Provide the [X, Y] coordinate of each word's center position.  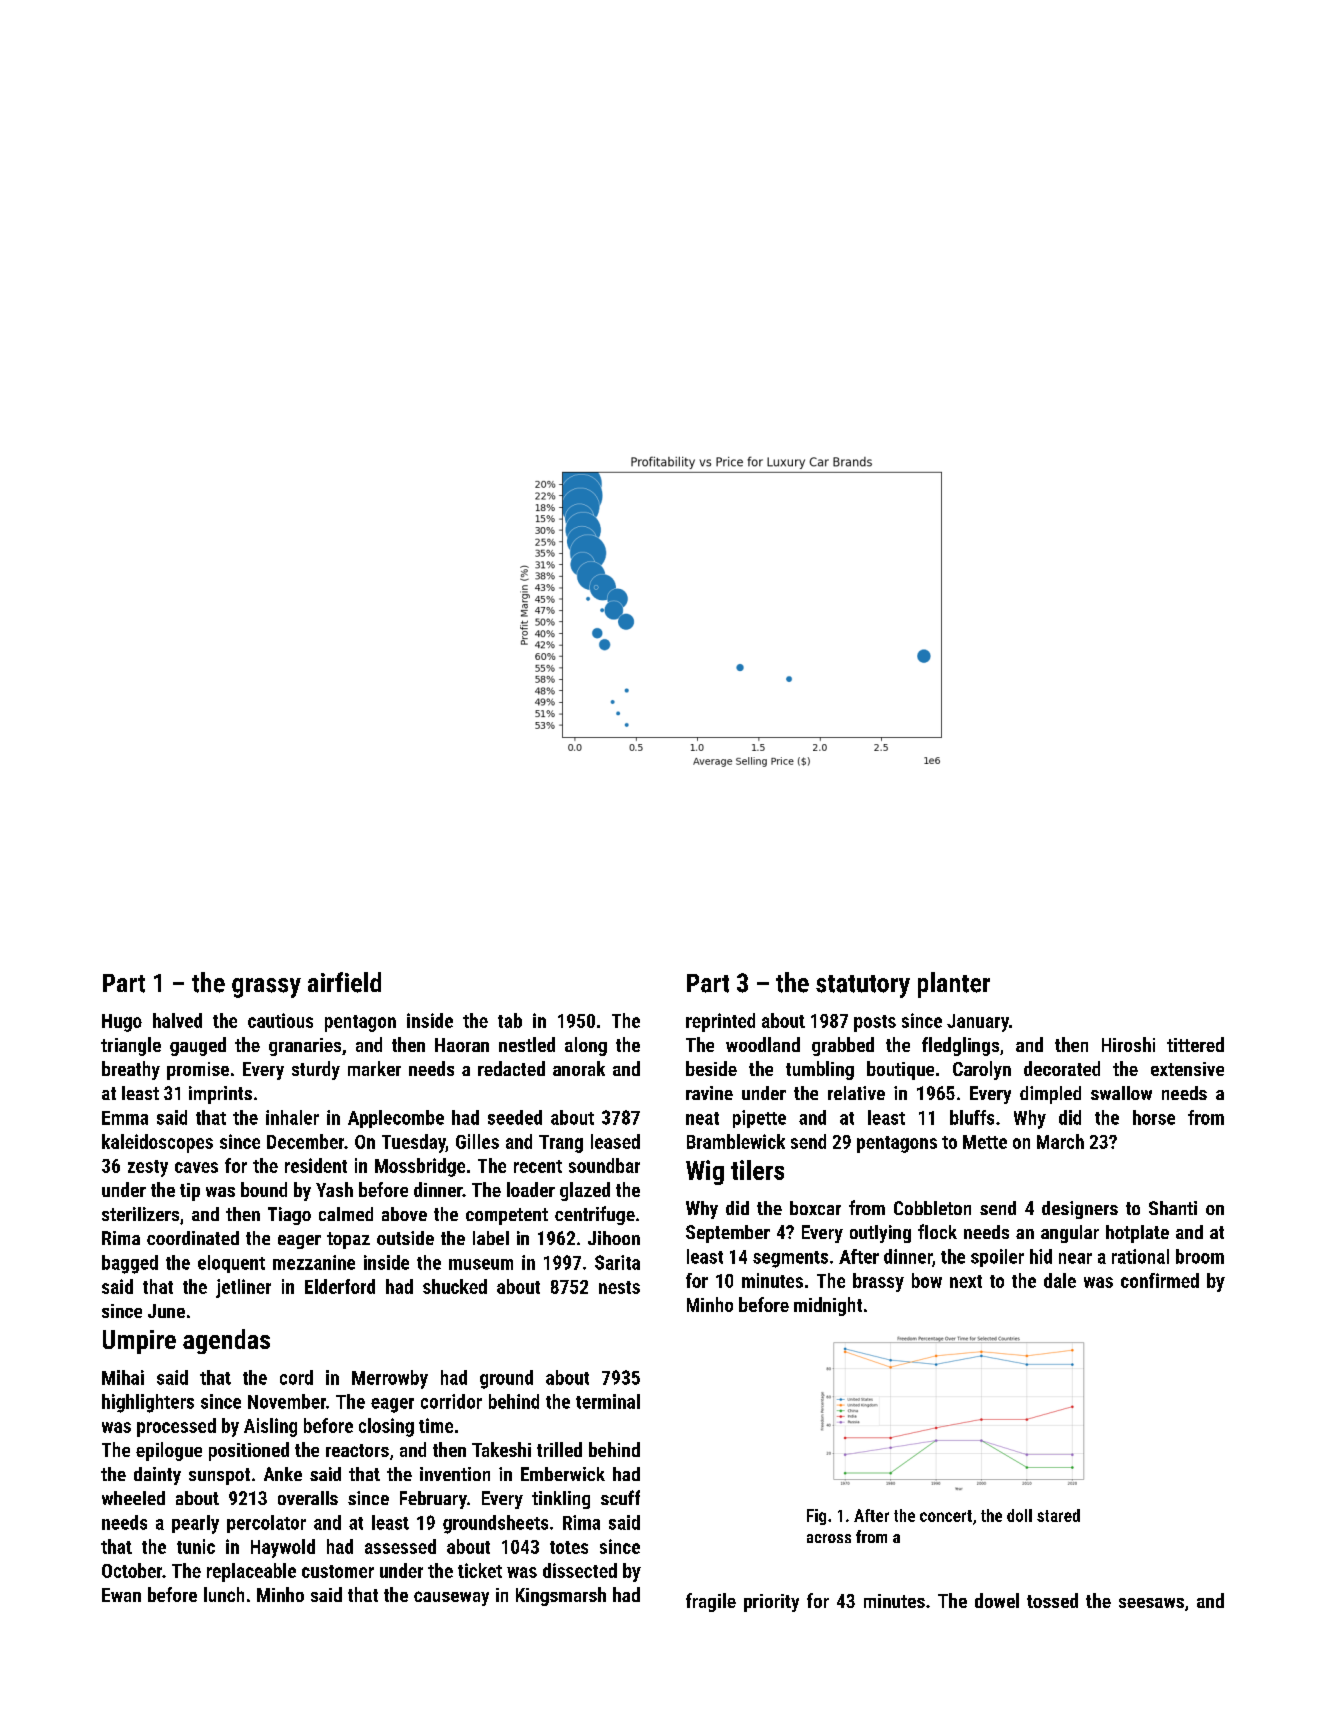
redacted [511, 1068]
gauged [198, 1046]
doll [1019, 1515]
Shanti [1173, 1208]
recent [538, 1166]
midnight [828, 1306]
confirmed [1160, 1280]
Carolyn [982, 1070]
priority [771, 1603]
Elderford [340, 1286]
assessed [400, 1546]
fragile [711, 1602]
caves [196, 1167]
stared [1058, 1515]
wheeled [133, 1498]
